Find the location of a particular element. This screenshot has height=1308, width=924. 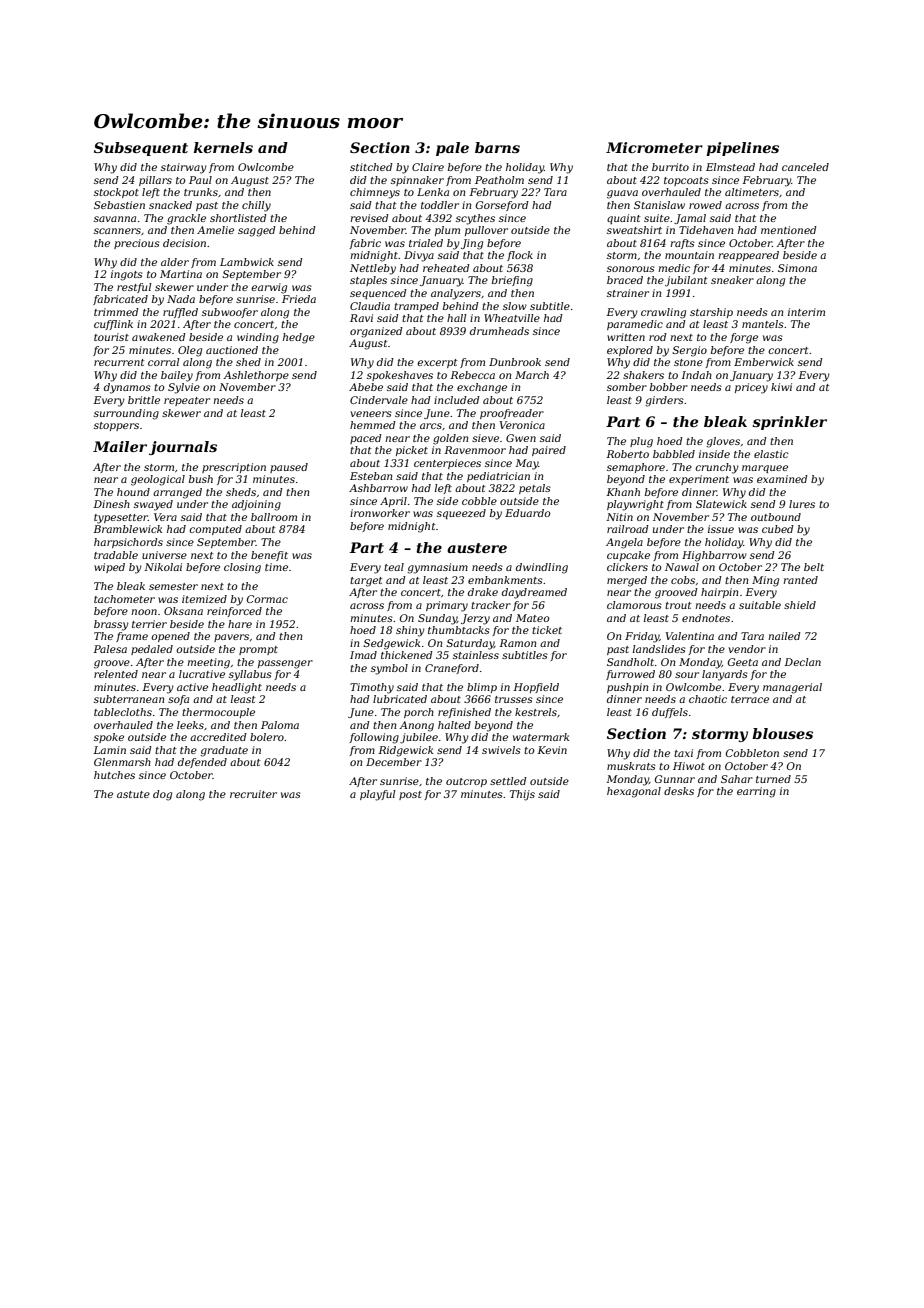

chilly is located at coordinates (256, 206).
